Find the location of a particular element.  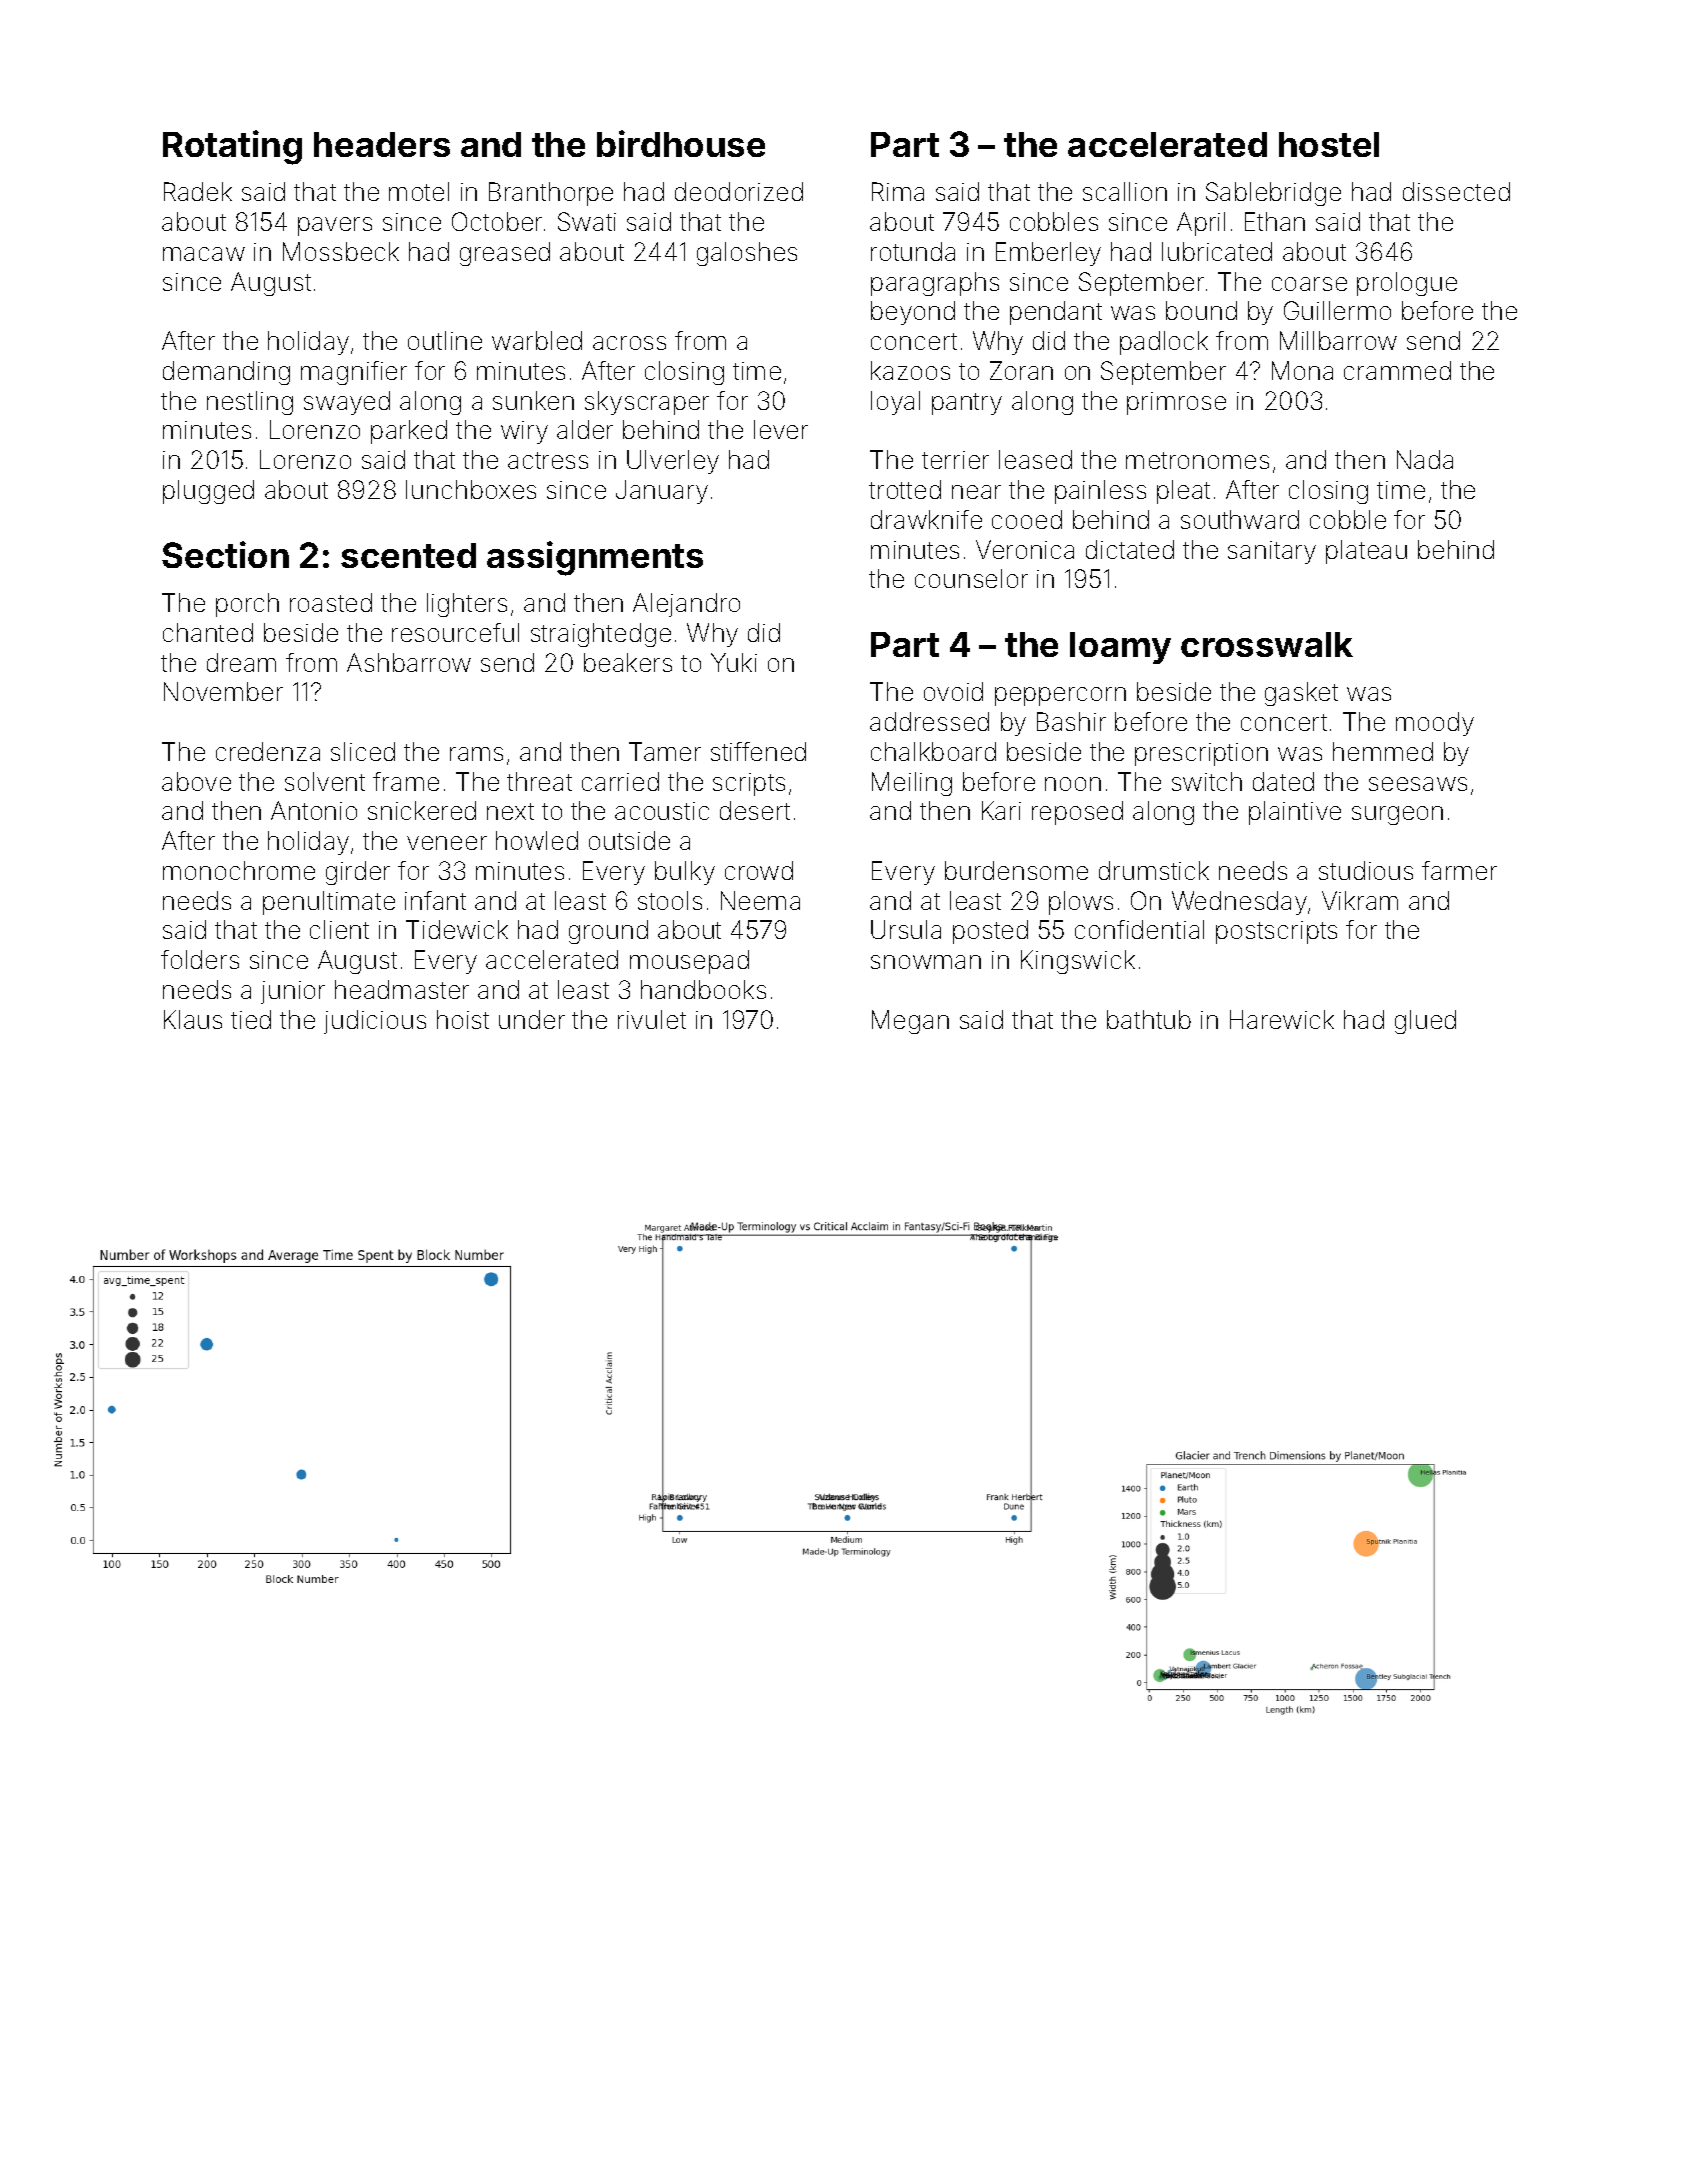

gasket is located at coordinates (1301, 694).
